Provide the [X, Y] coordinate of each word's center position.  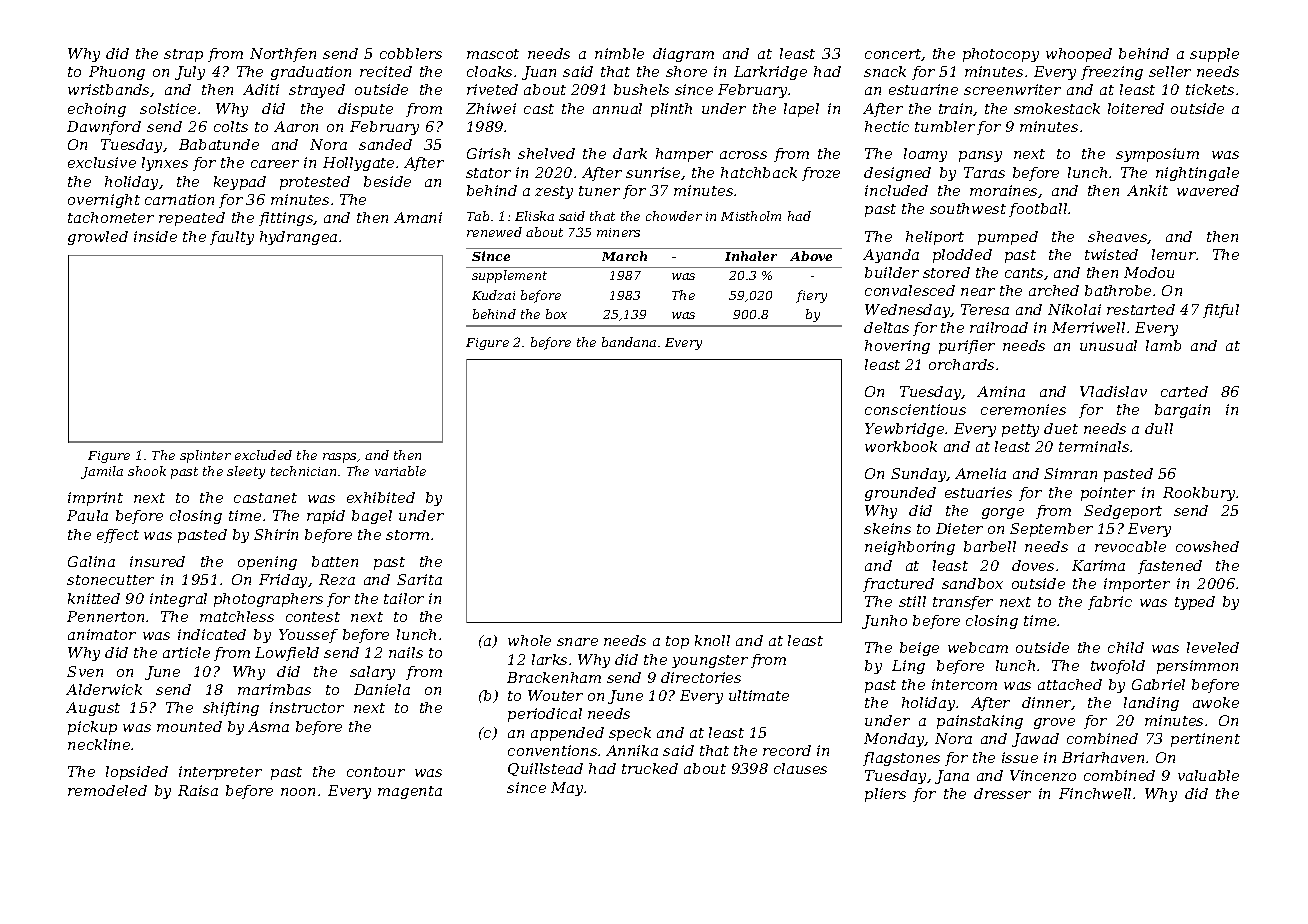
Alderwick [104, 689]
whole [529, 640]
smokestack [1057, 108]
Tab [478, 216]
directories [701, 677]
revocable [1130, 546]
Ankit [1147, 190]
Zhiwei [491, 108]
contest [313, 617]
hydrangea [298, 238]
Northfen [283, 55]
